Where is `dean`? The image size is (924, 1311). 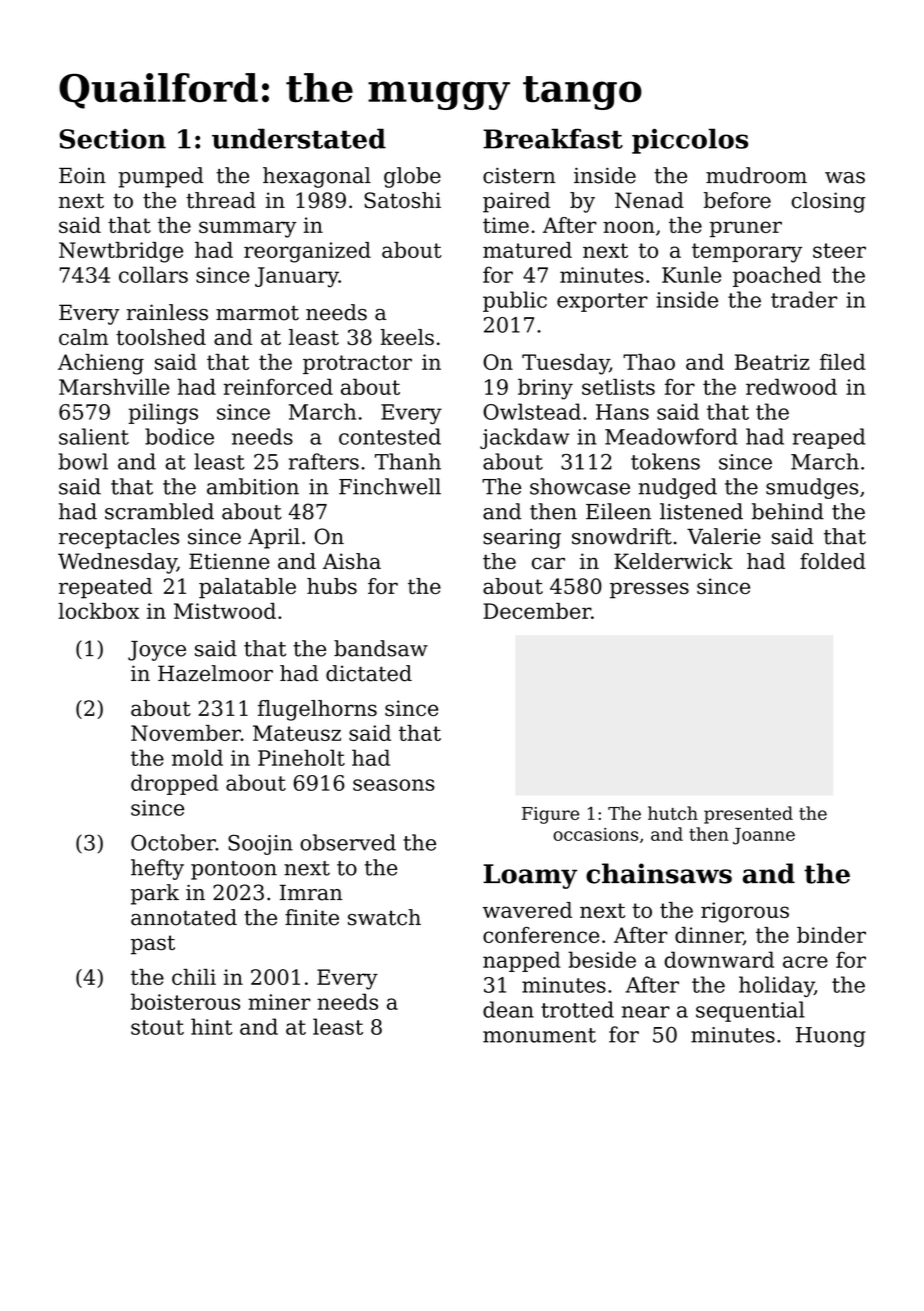 dean is located at coordinates (508, 1009).
